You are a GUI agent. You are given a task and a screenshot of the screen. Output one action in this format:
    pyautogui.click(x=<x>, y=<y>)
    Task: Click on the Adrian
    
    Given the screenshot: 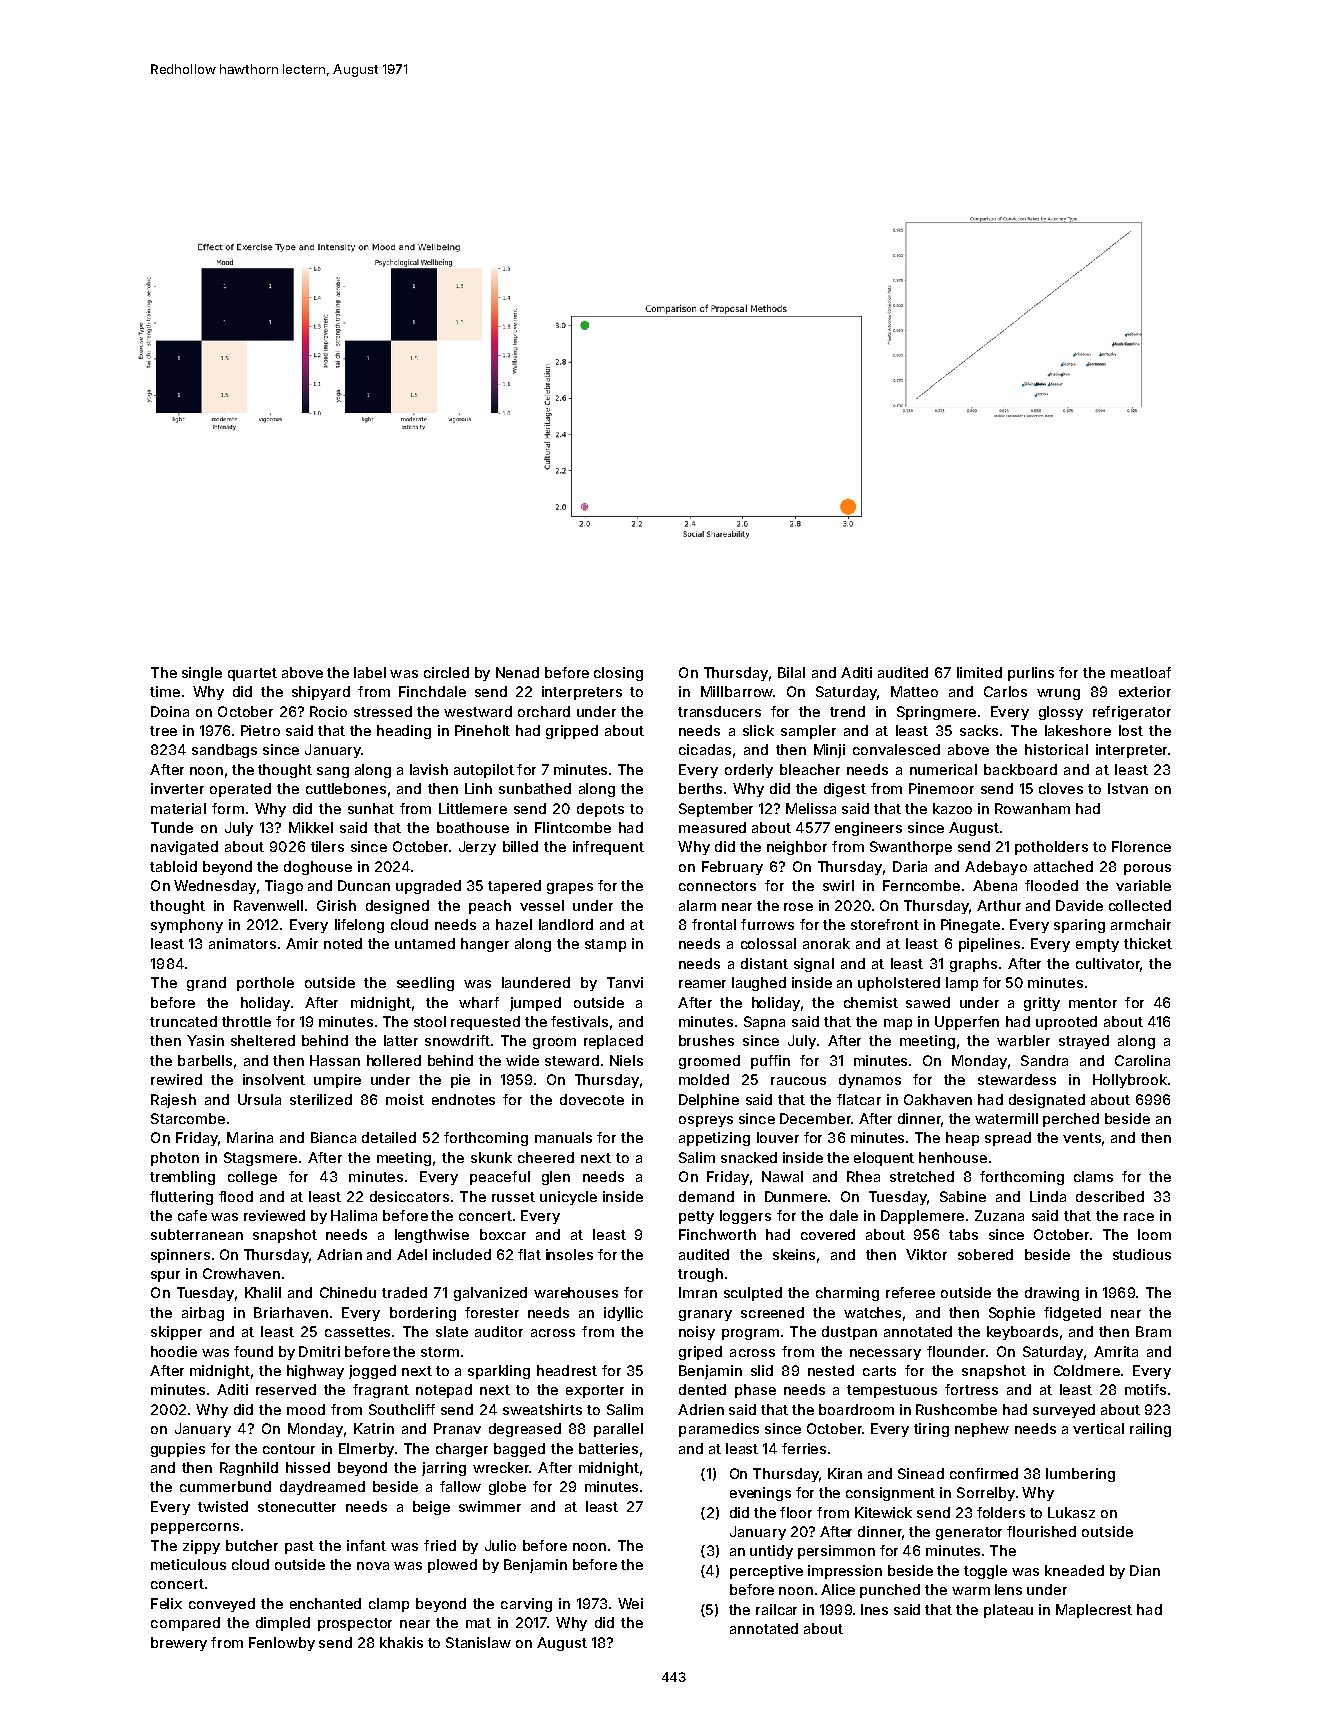 What is the action you would take?
    pyautogui.click(x=339, y=1254)
